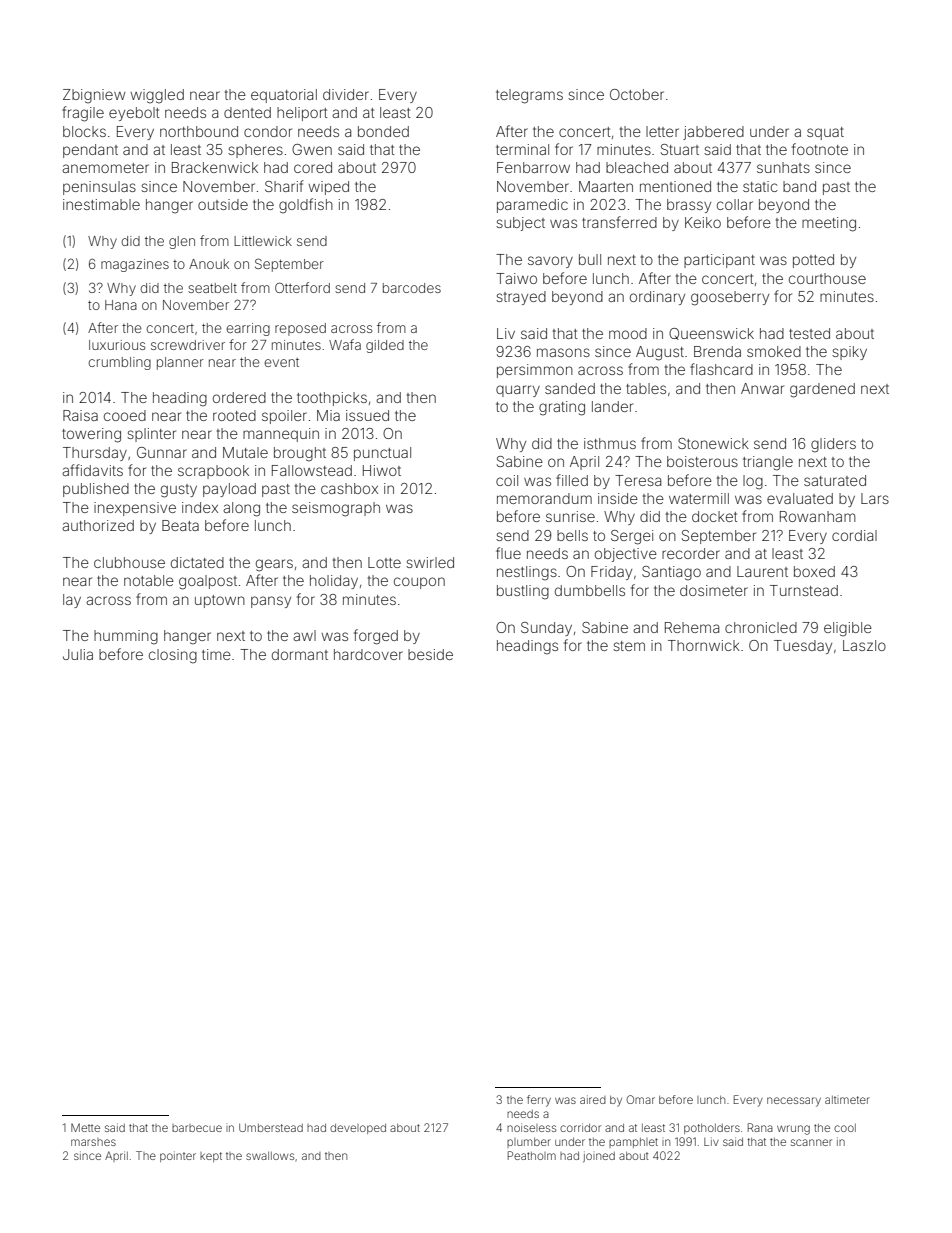  Describe the element at coordinates (430, 654) in the screenshot. I see `beside` at that location.
